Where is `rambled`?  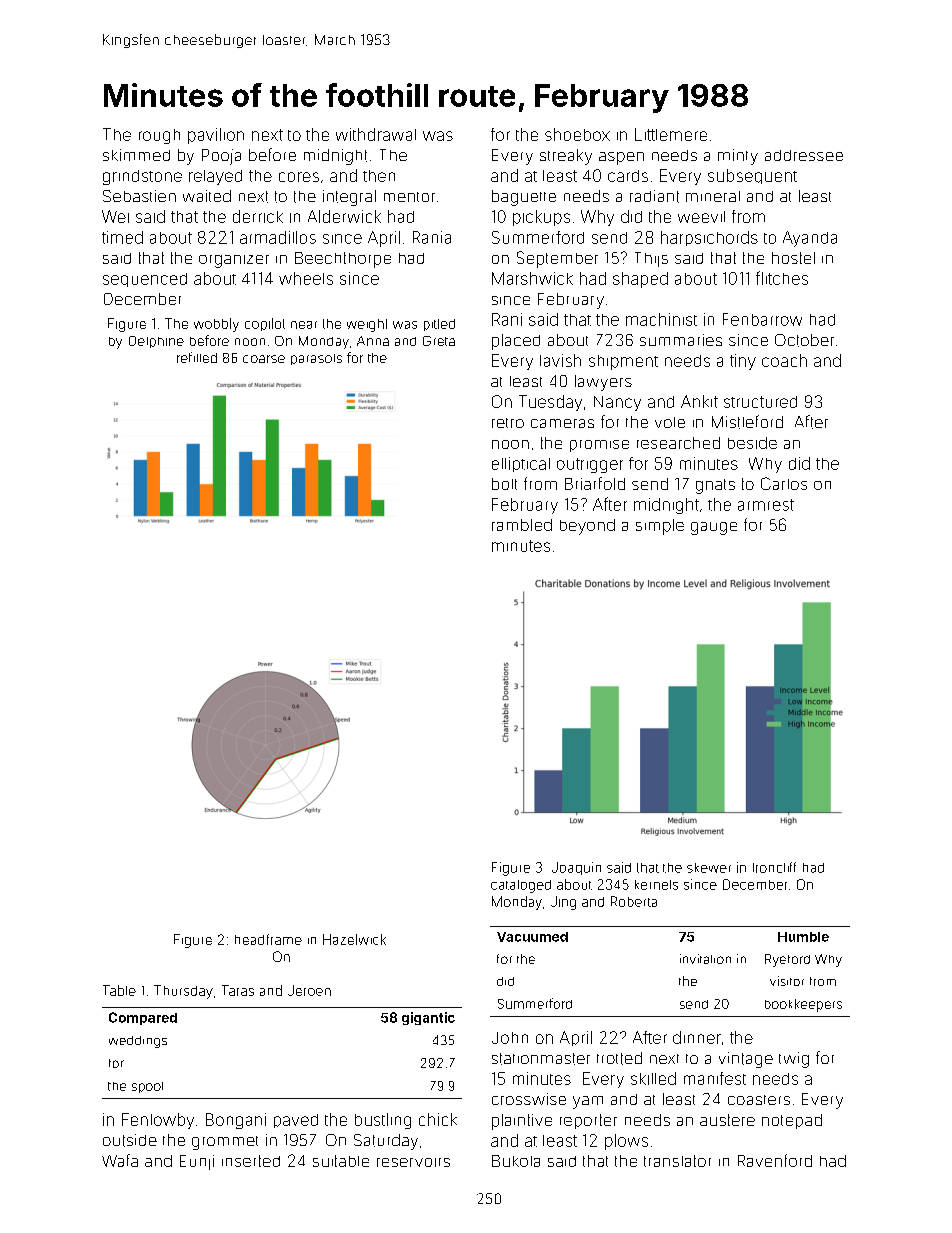 rambled is located at coordinates (522, 525).
